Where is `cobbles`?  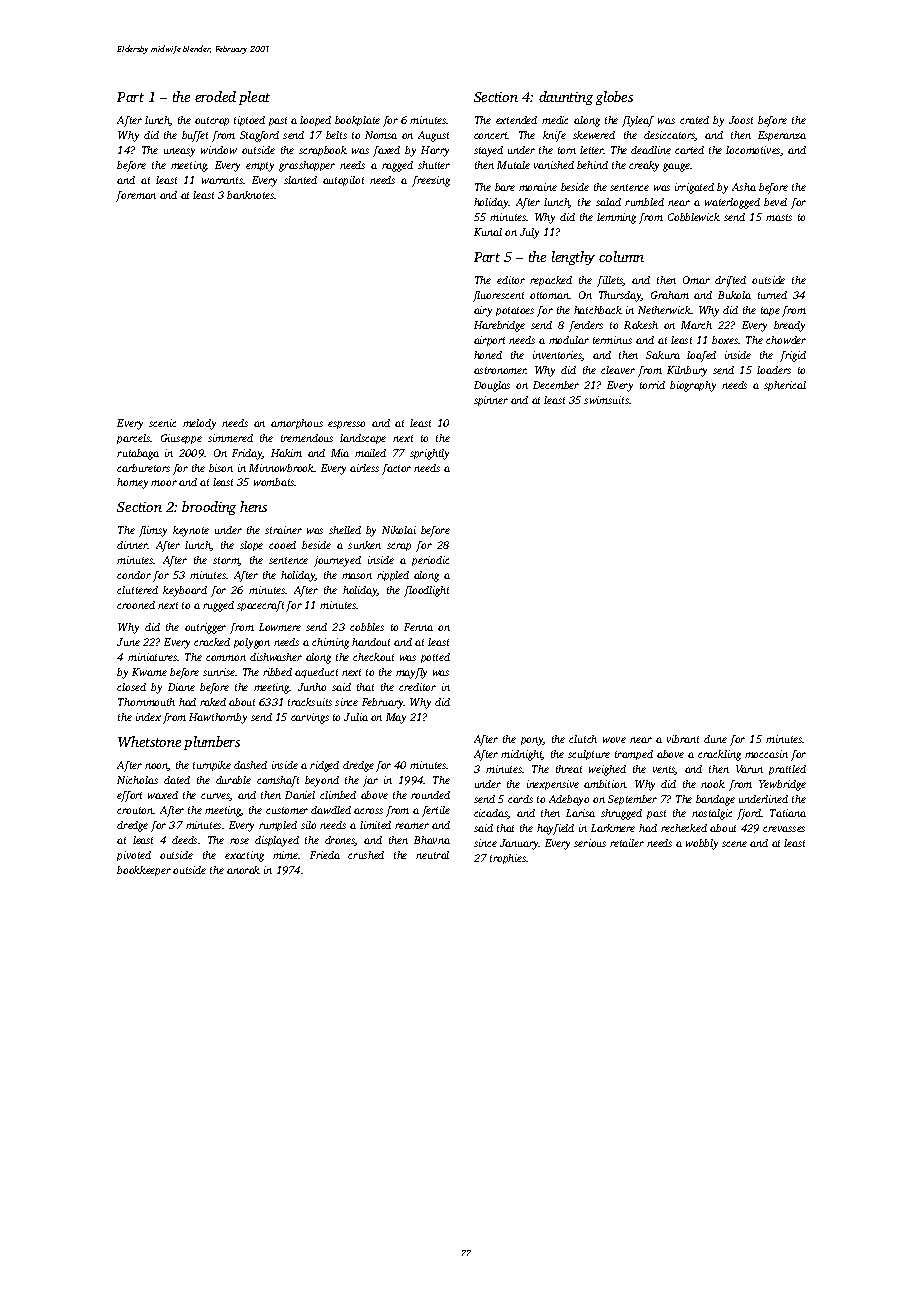 cobbles is located at coordinates (367, 627).
